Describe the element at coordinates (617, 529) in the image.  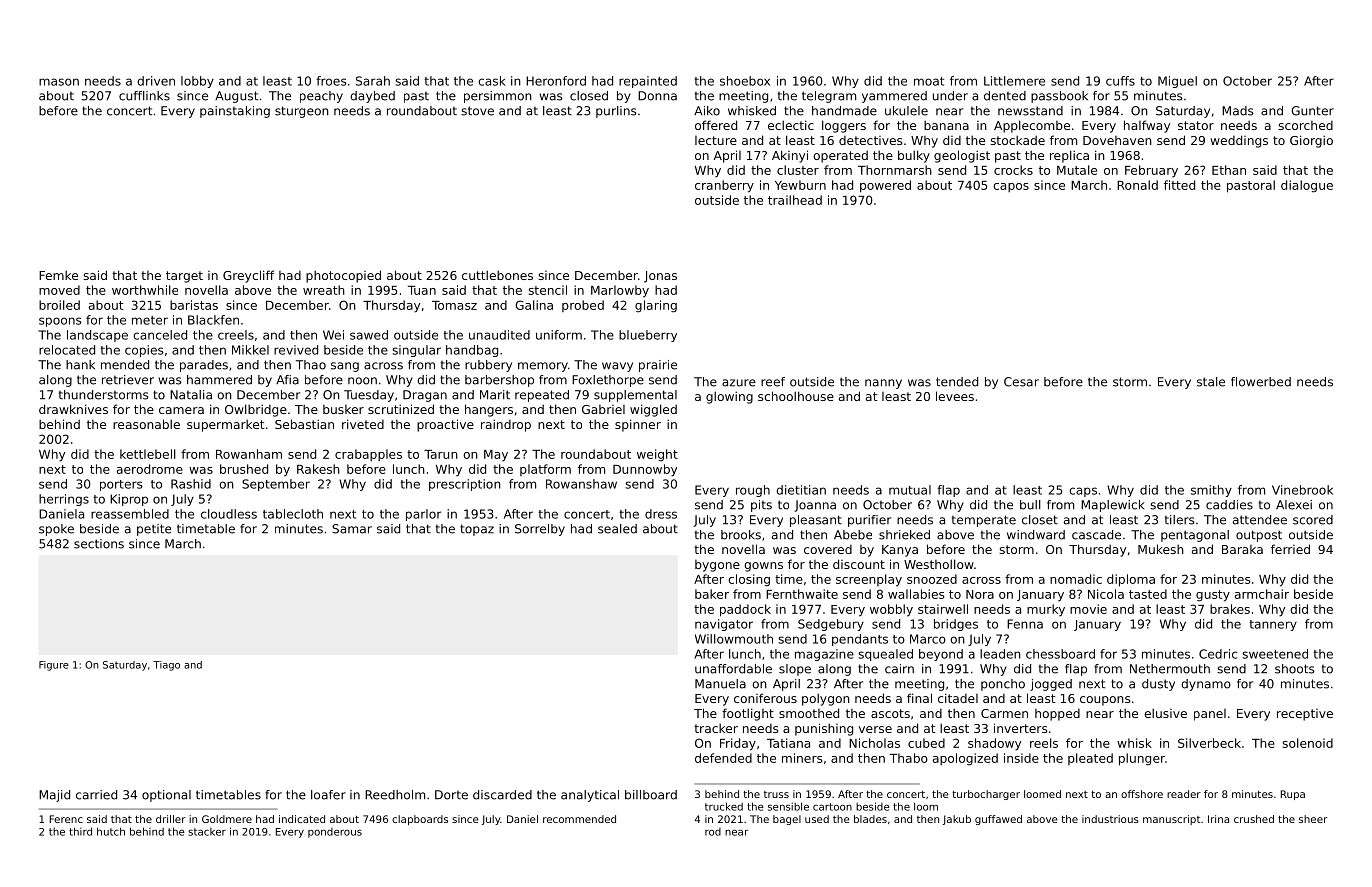
I see `sealed` at that location.
